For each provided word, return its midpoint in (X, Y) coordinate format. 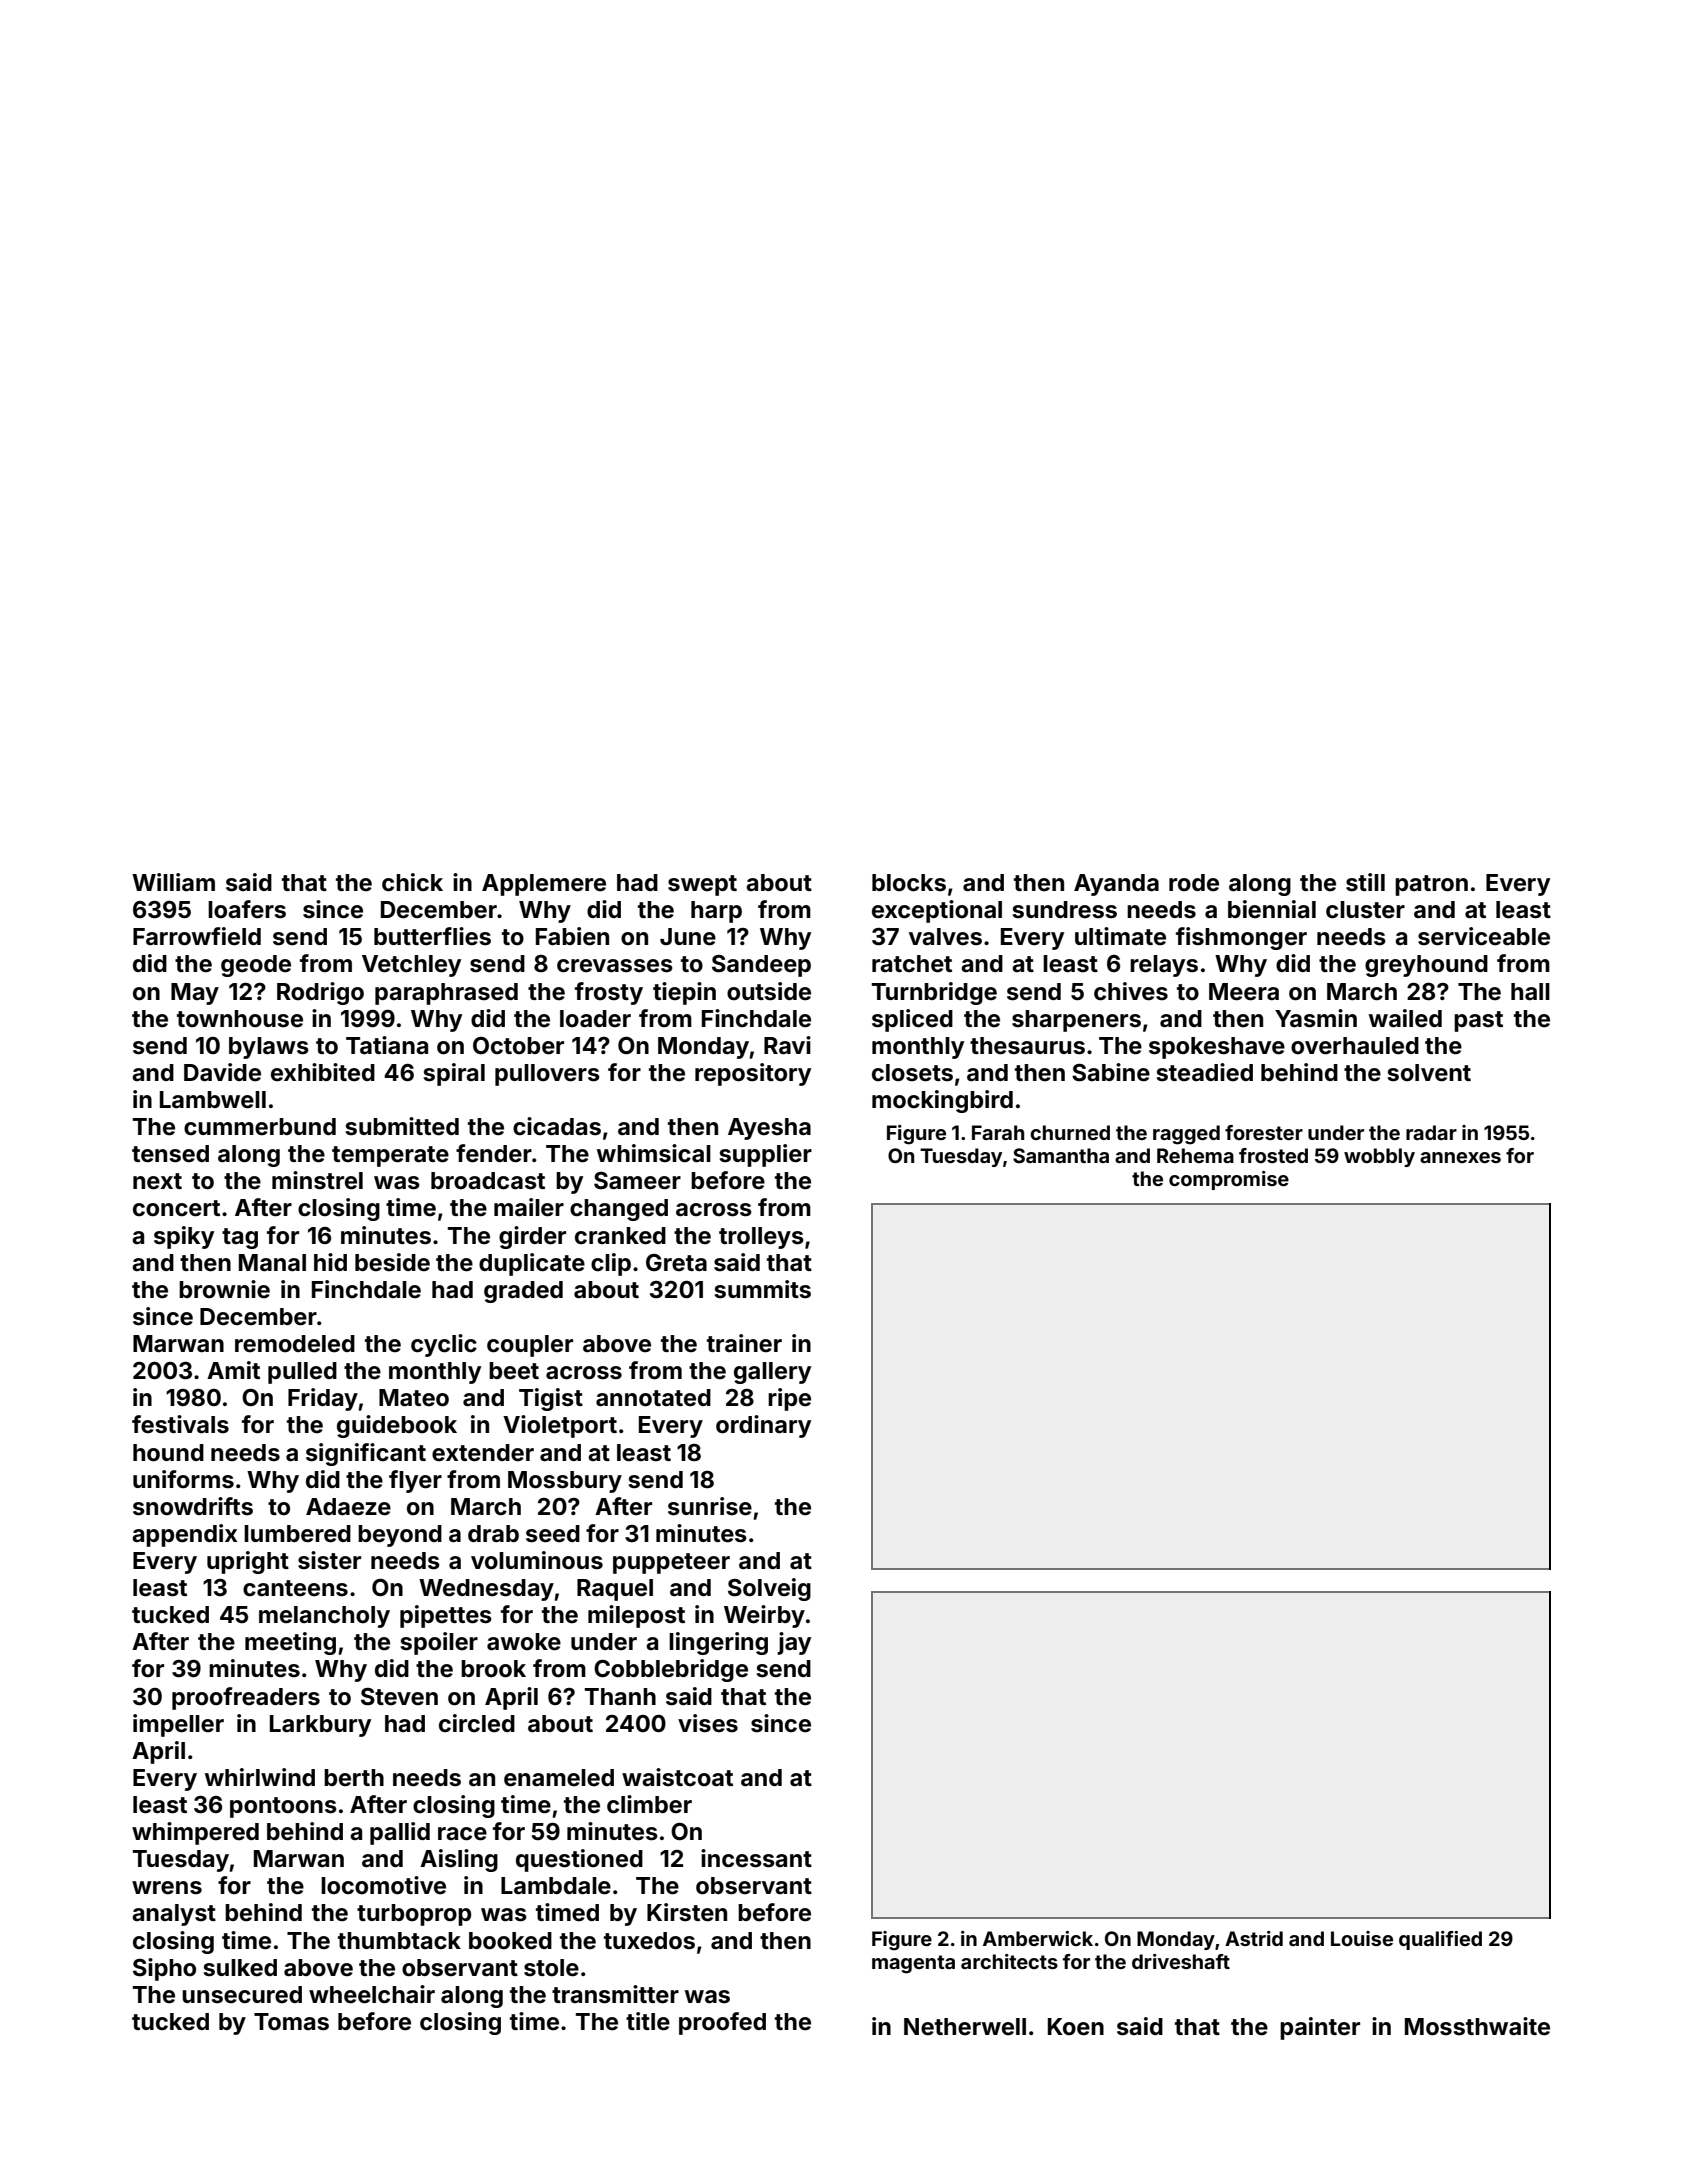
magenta (913, 1964)
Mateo (414, 1398)
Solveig (769, 1589)
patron (1431, 885)
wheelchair (372, 1994)
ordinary (763, 1426)
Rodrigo (320, 993)
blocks (909, 883)
